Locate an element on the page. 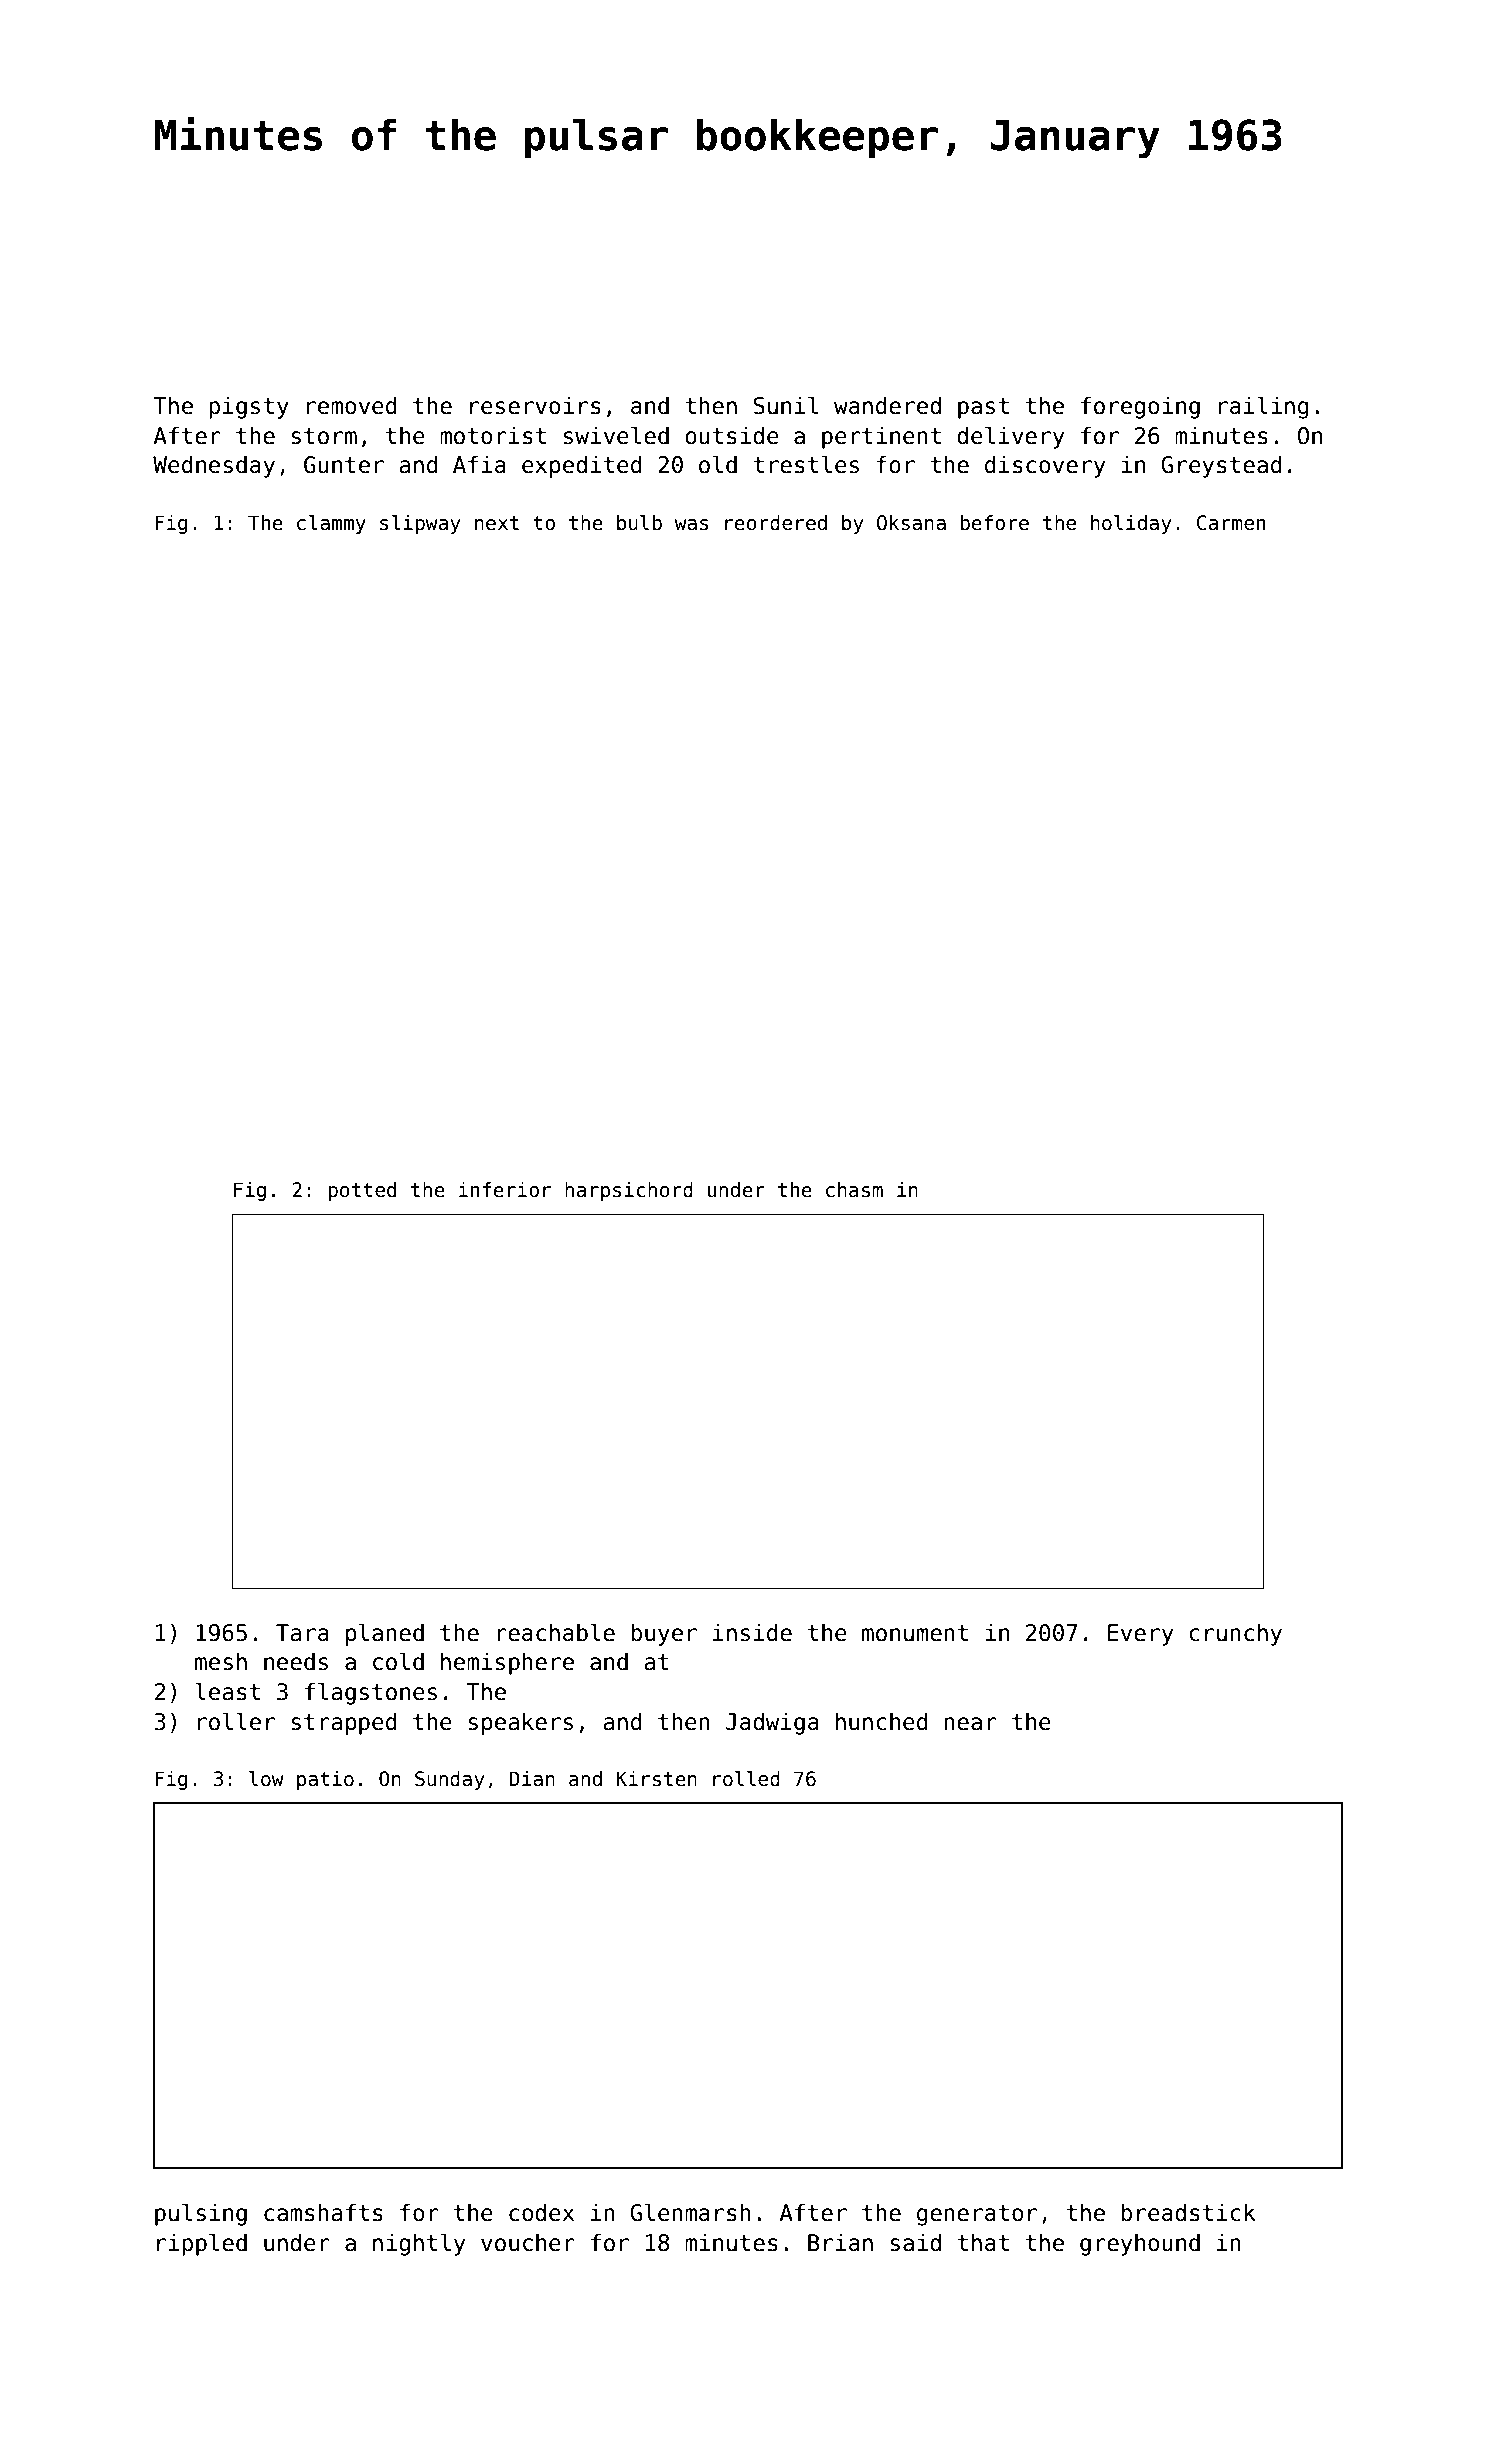 The height and width of the page is (2464, 1496). rippled is located at coordinates (202, 2244).
